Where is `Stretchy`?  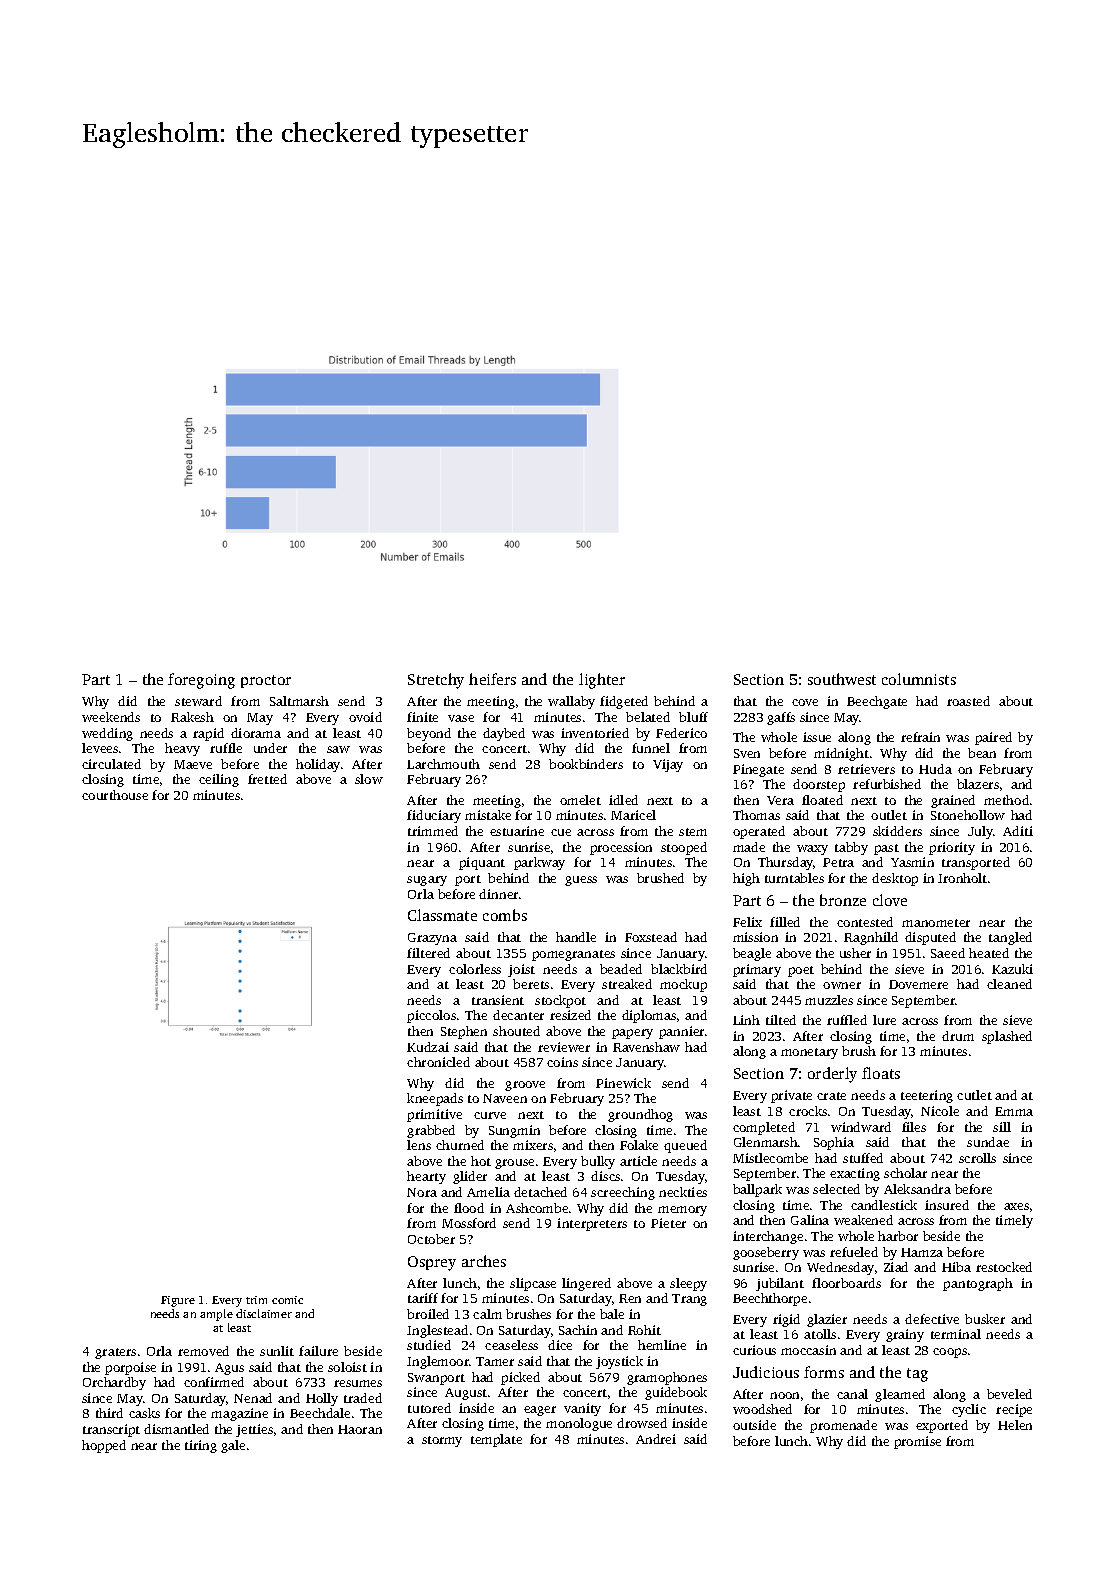 Stretchy is located at coordinates (436, 681).
